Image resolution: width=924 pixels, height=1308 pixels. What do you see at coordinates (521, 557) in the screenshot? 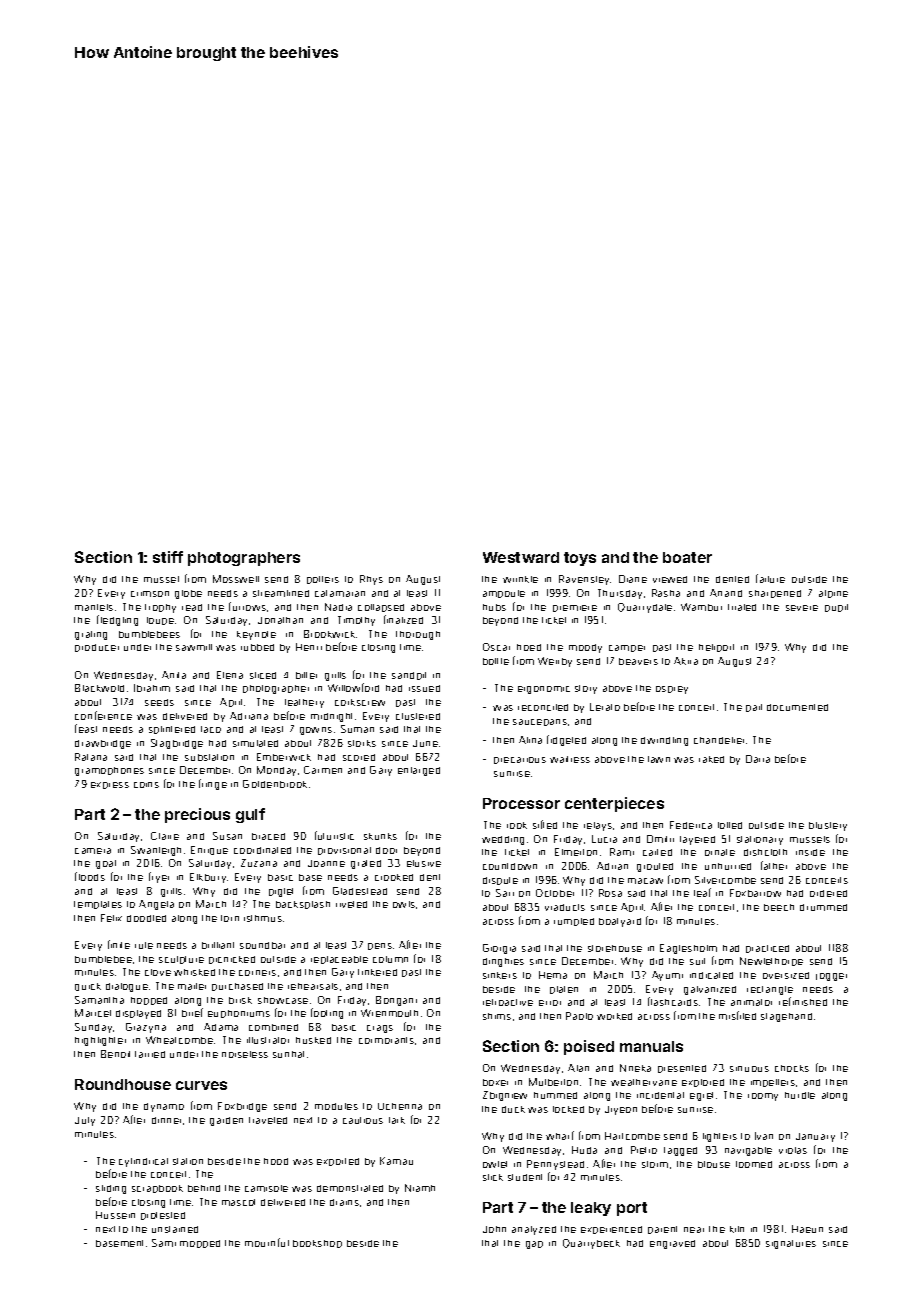
I see `Westward` at bounding box center [521, 557].
